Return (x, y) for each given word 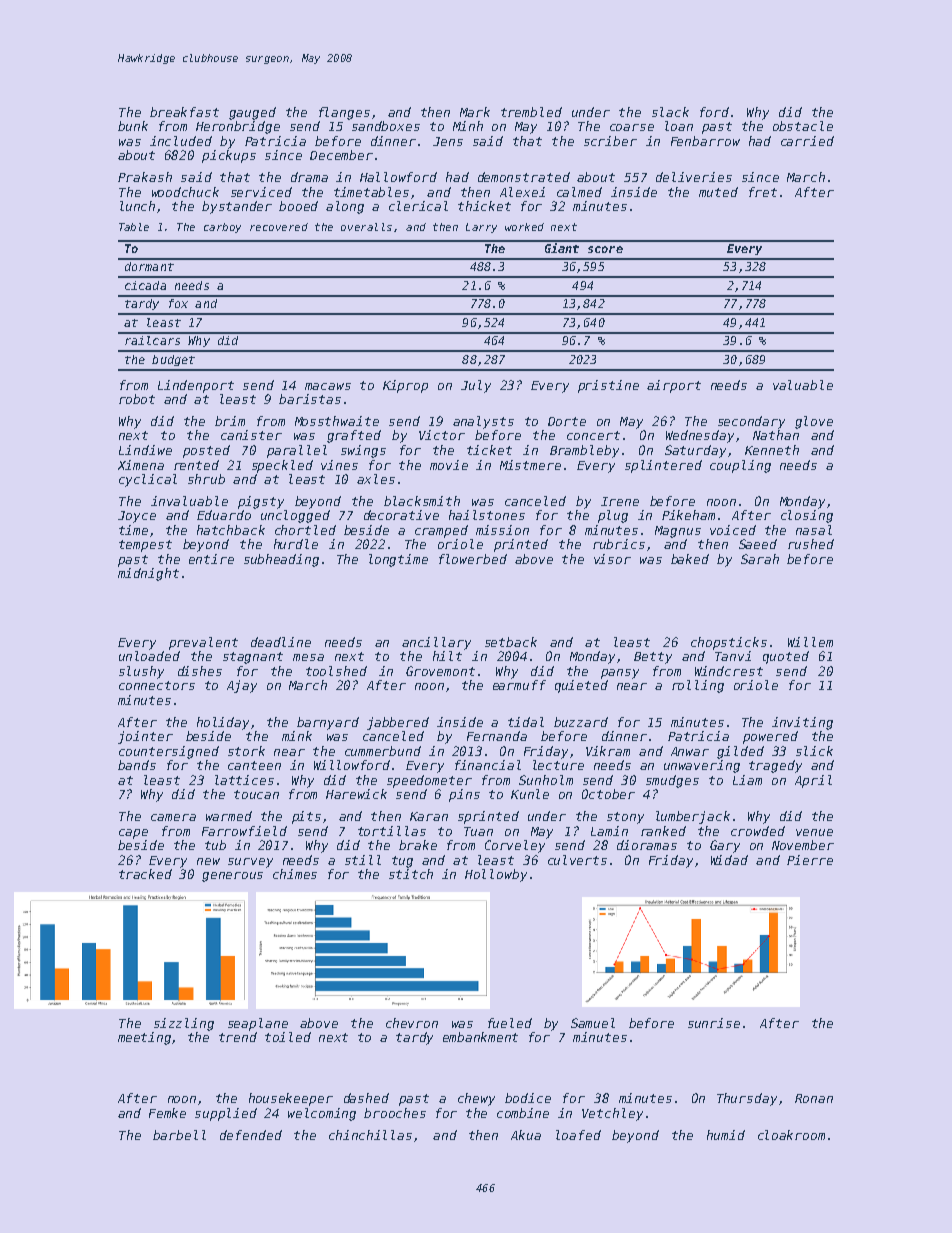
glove (814, 422)
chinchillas (370, 1135)
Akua (526, 1135)
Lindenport (196, 386)
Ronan (814, 1098)
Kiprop (405, 386)
